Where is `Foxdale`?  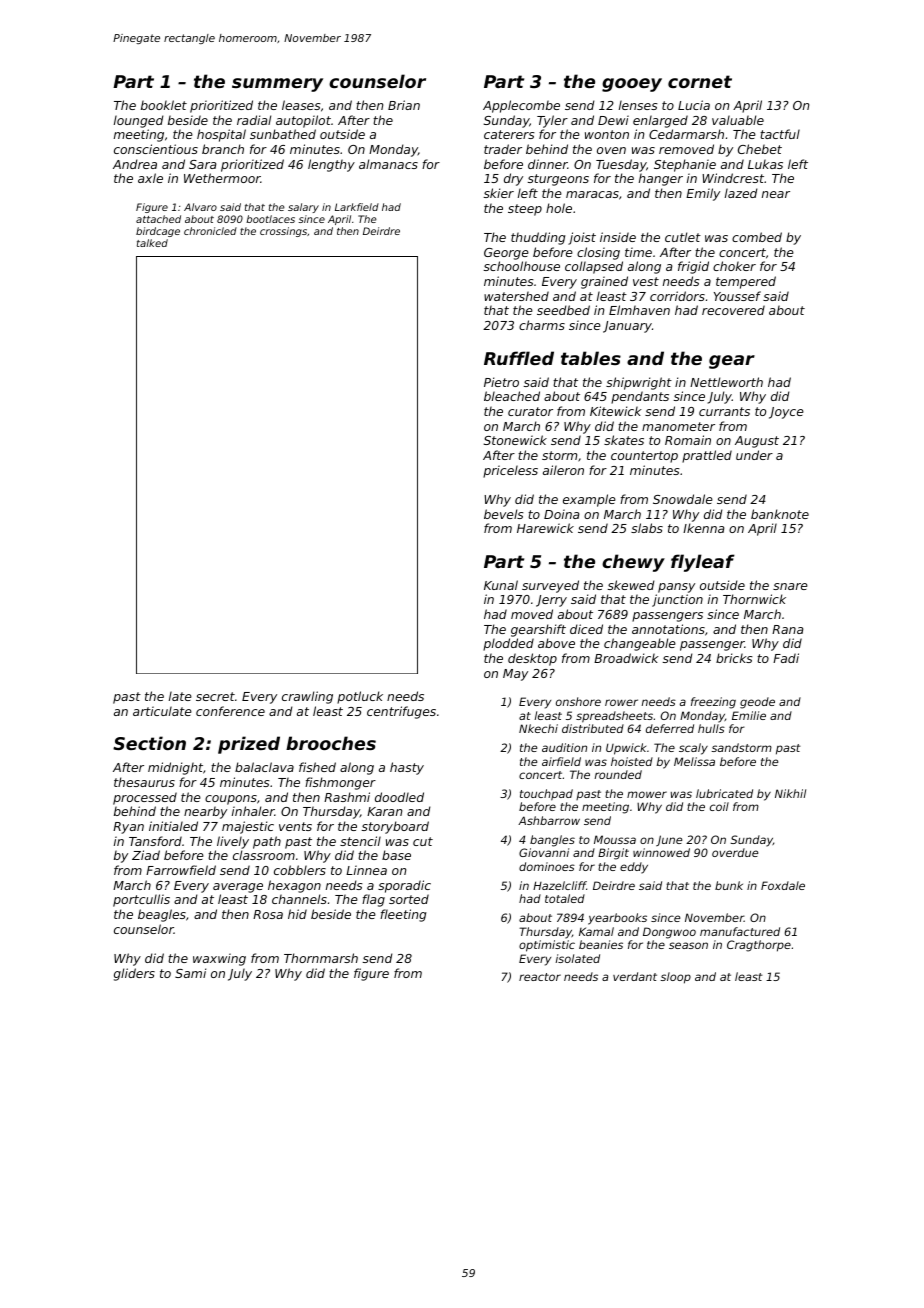
Foxdale is located at coordinates (783, 885).
